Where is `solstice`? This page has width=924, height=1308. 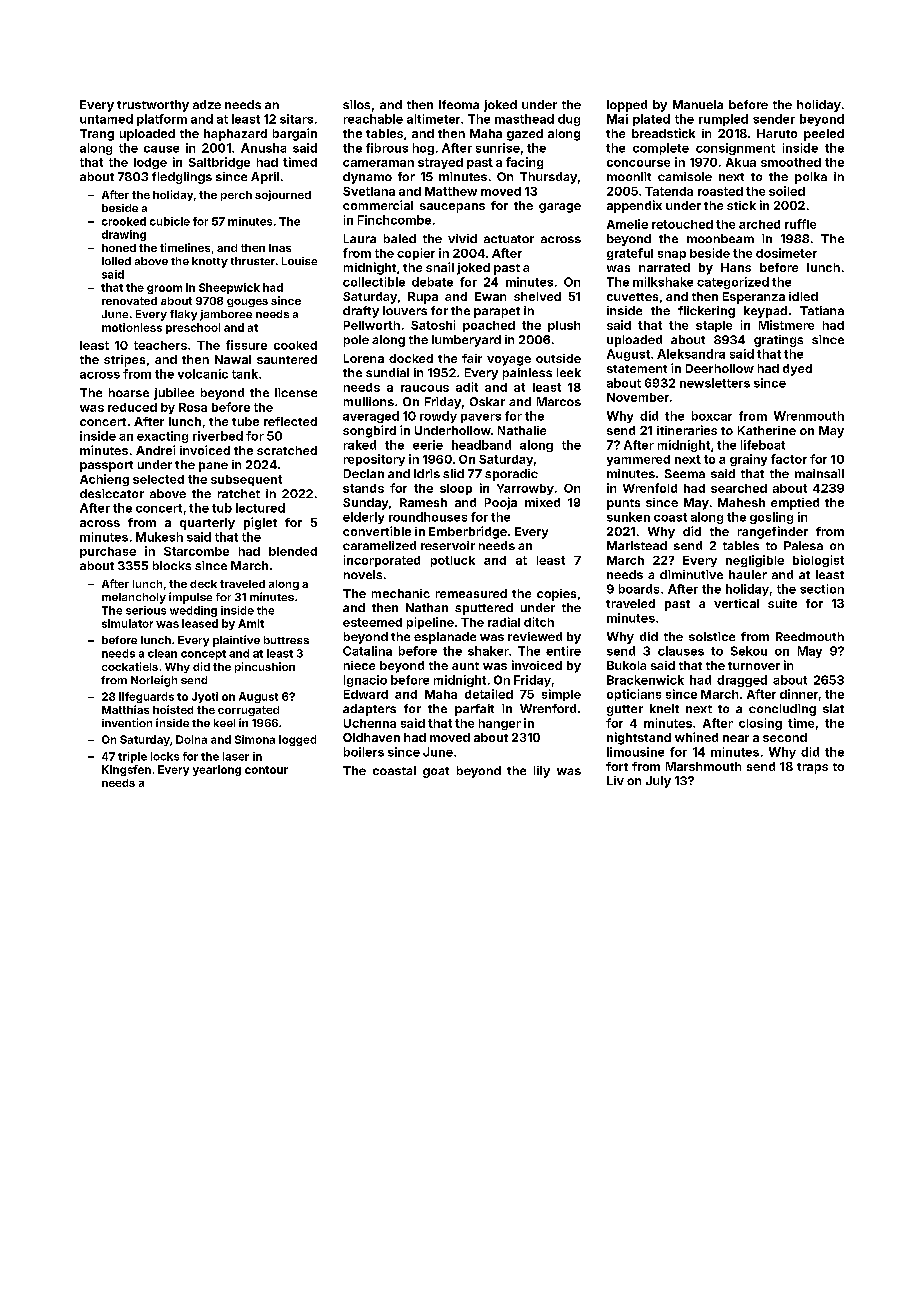
solstice is located at coordinates (712, 636).
